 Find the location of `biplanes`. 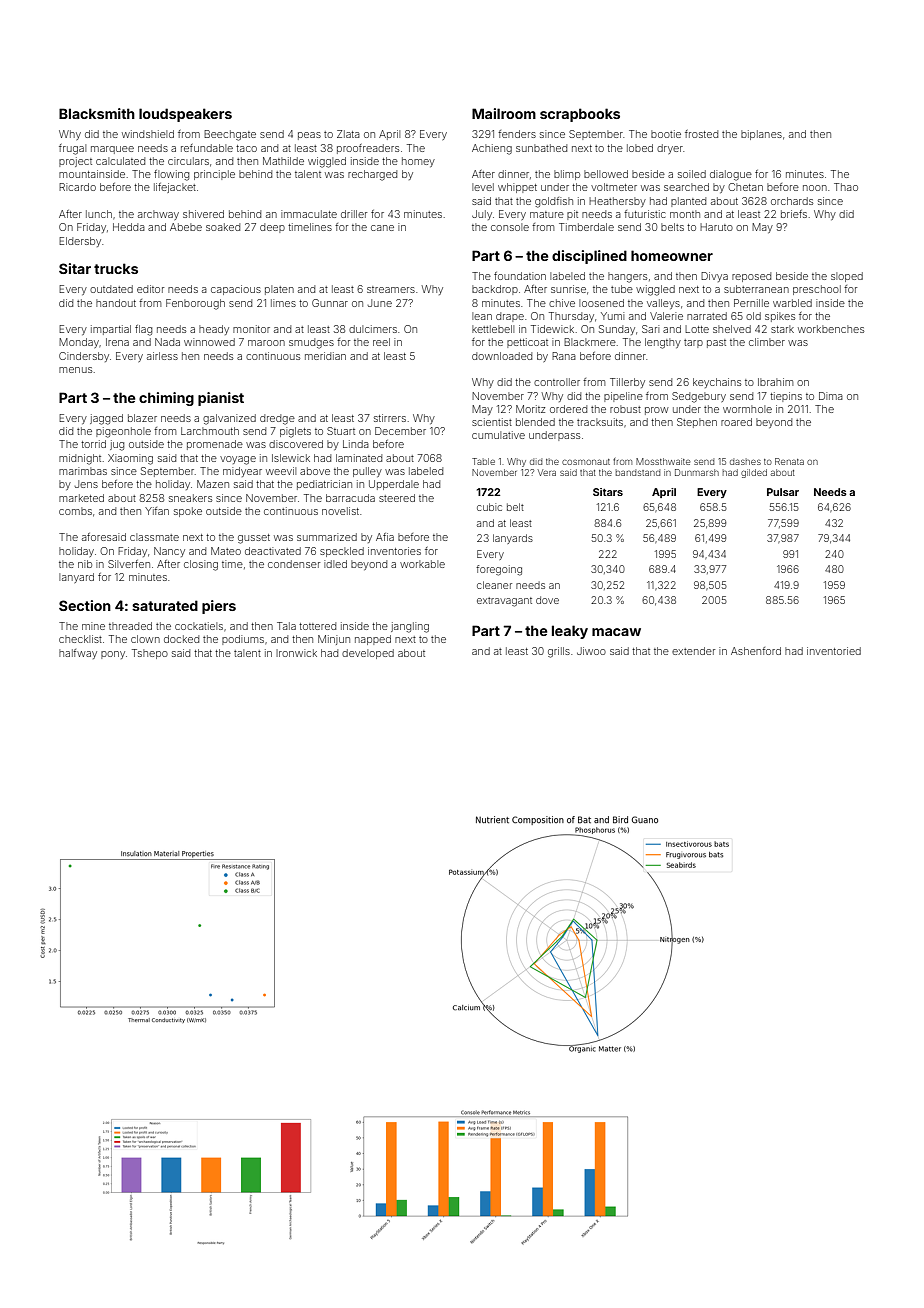

biplanes is located at coordinates (761, 135).
